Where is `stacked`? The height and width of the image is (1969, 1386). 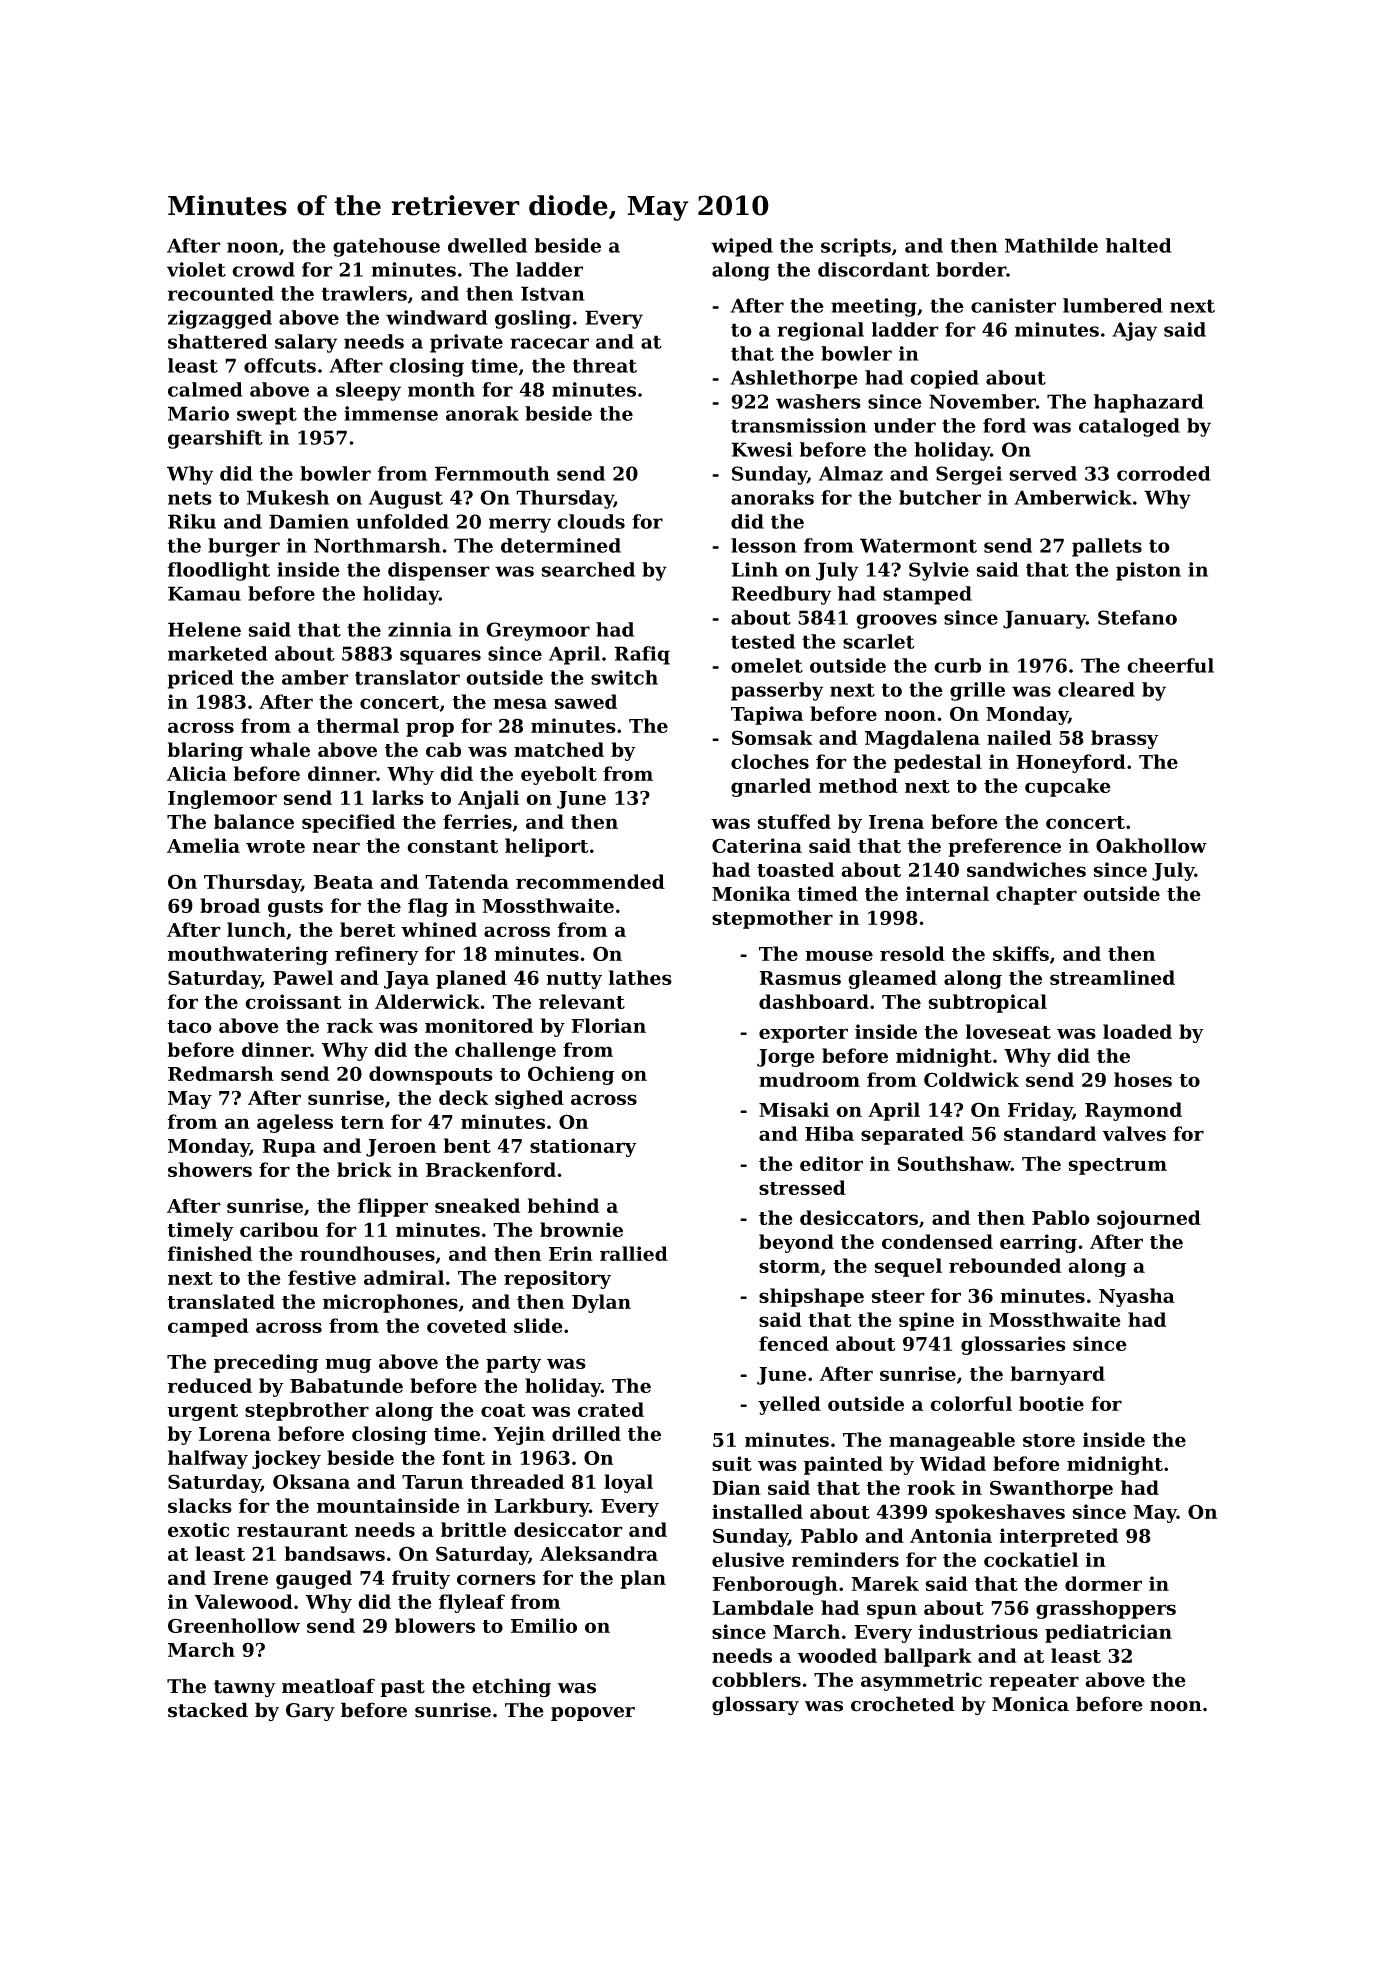 stacked is located at coordinates (208, 1710).
